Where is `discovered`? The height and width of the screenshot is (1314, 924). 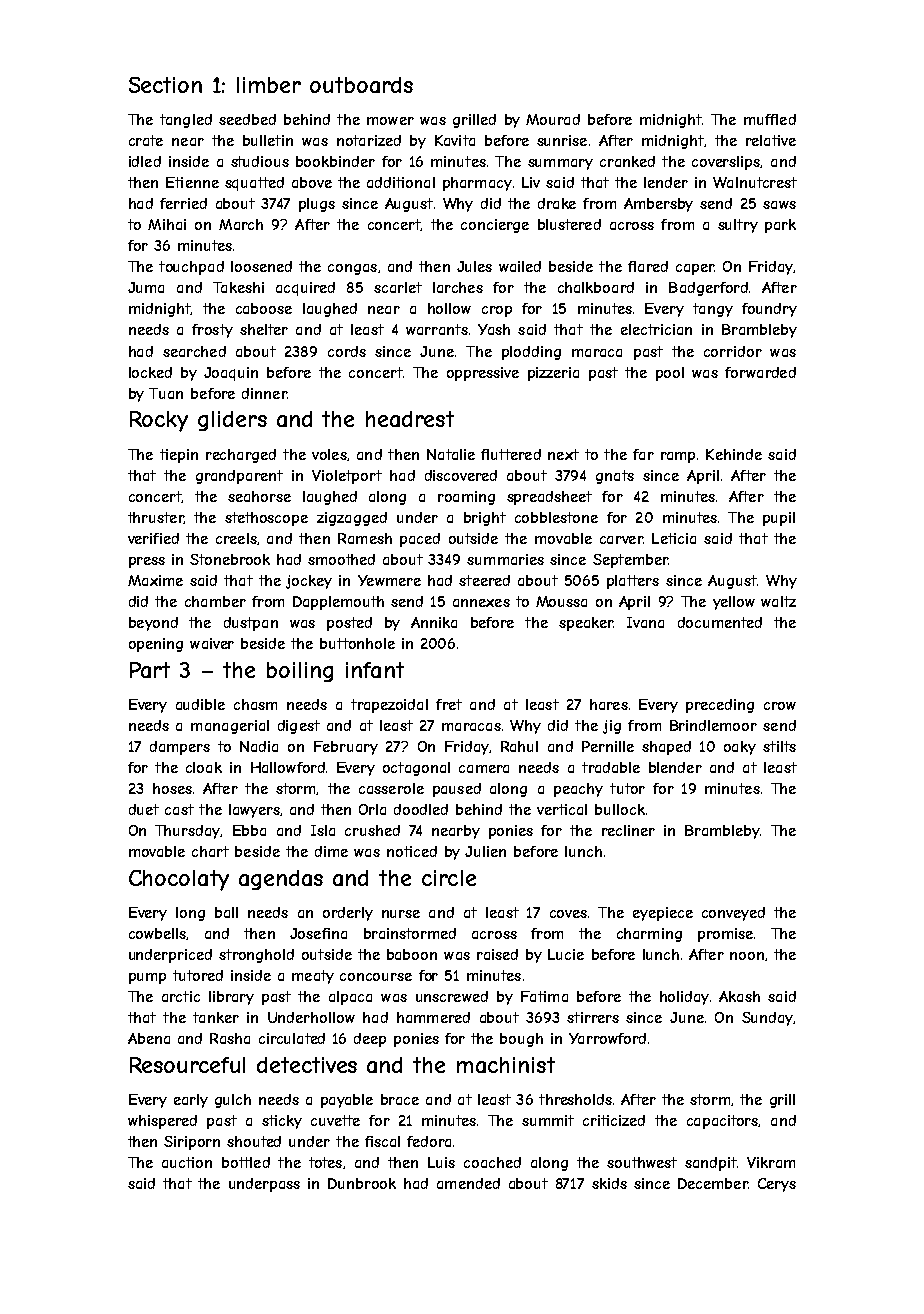
discovered is located at coordinates (461, 475).
